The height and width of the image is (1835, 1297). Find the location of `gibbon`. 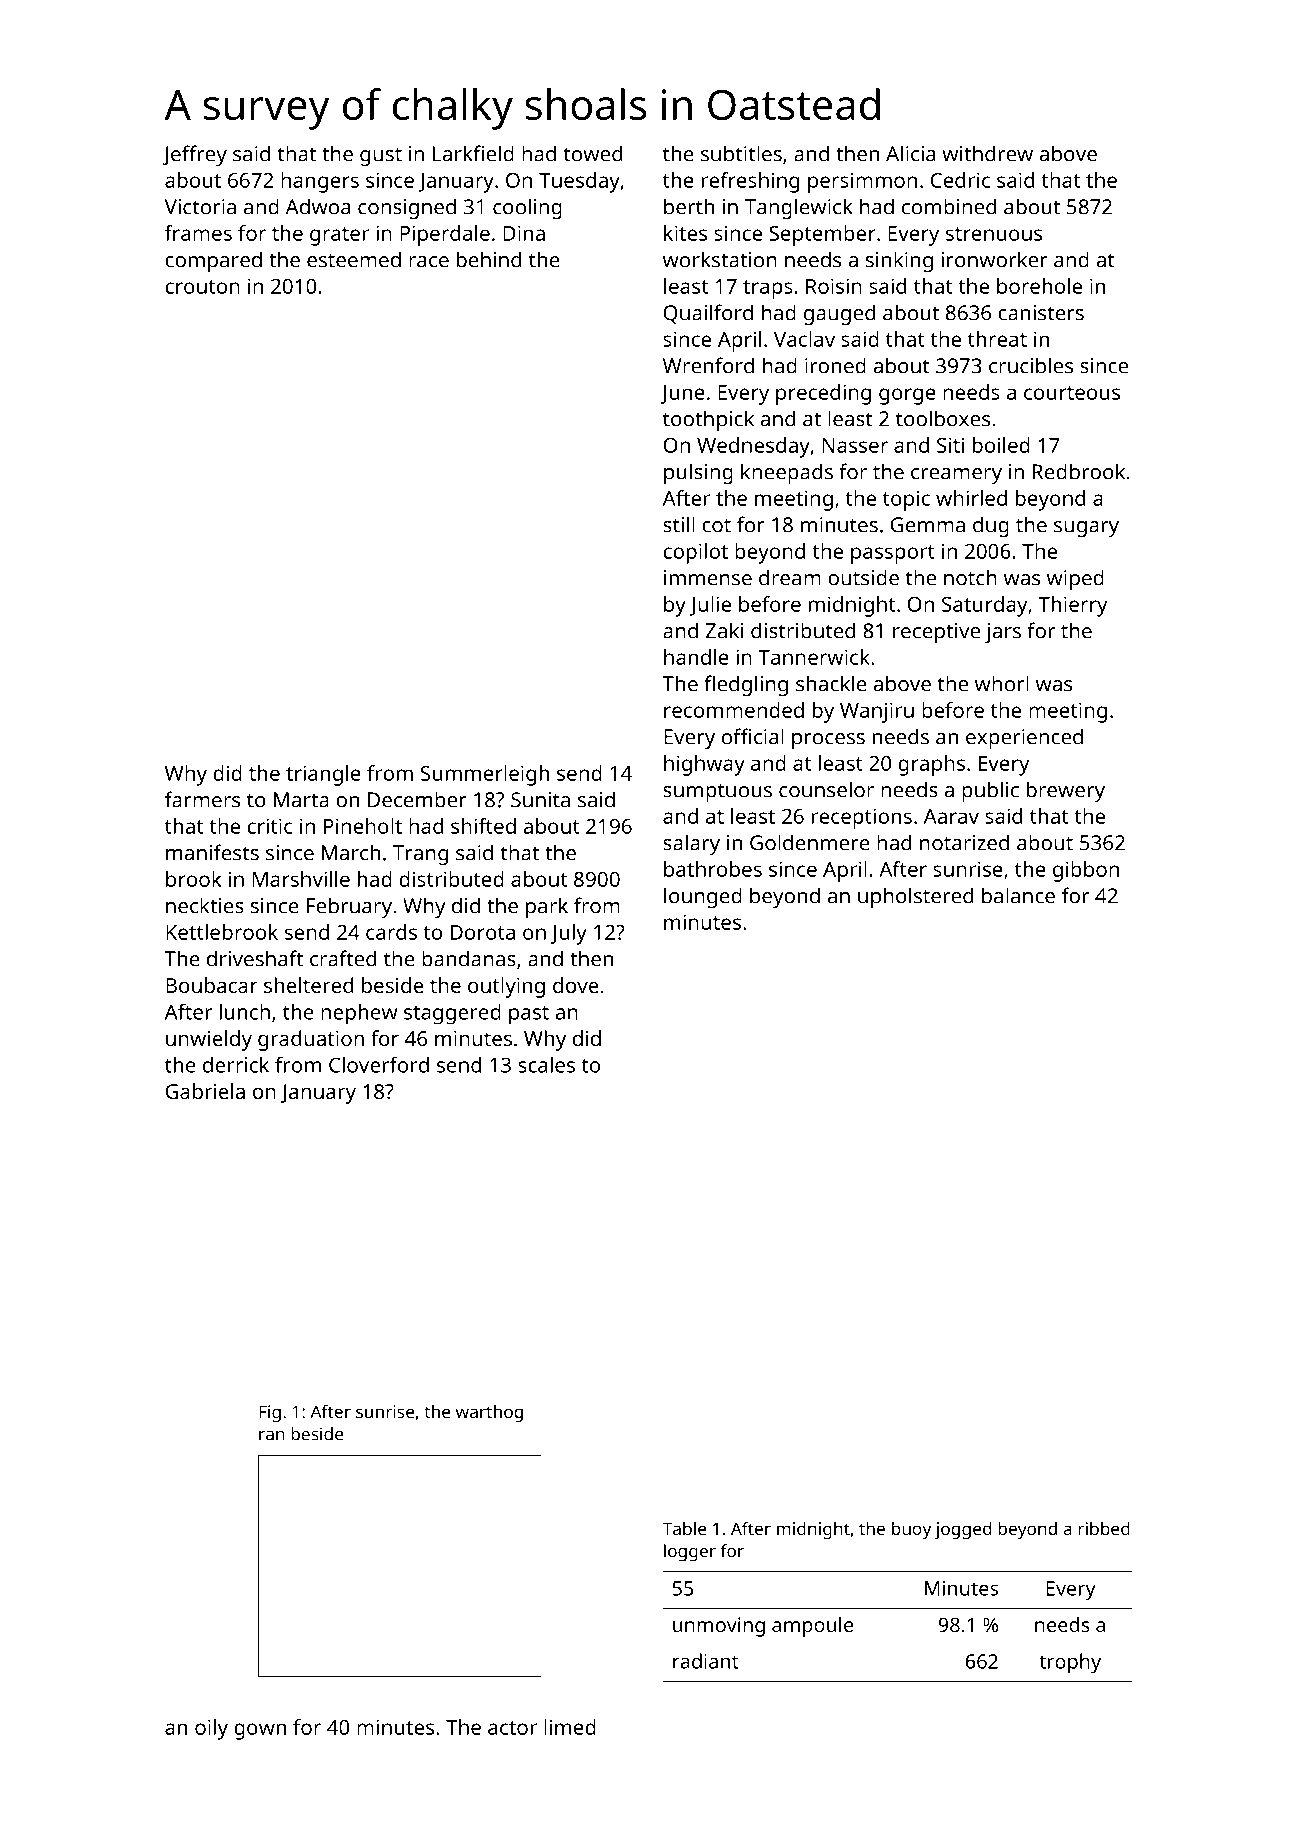

gibbon is located at coordinates (1086, 871).
